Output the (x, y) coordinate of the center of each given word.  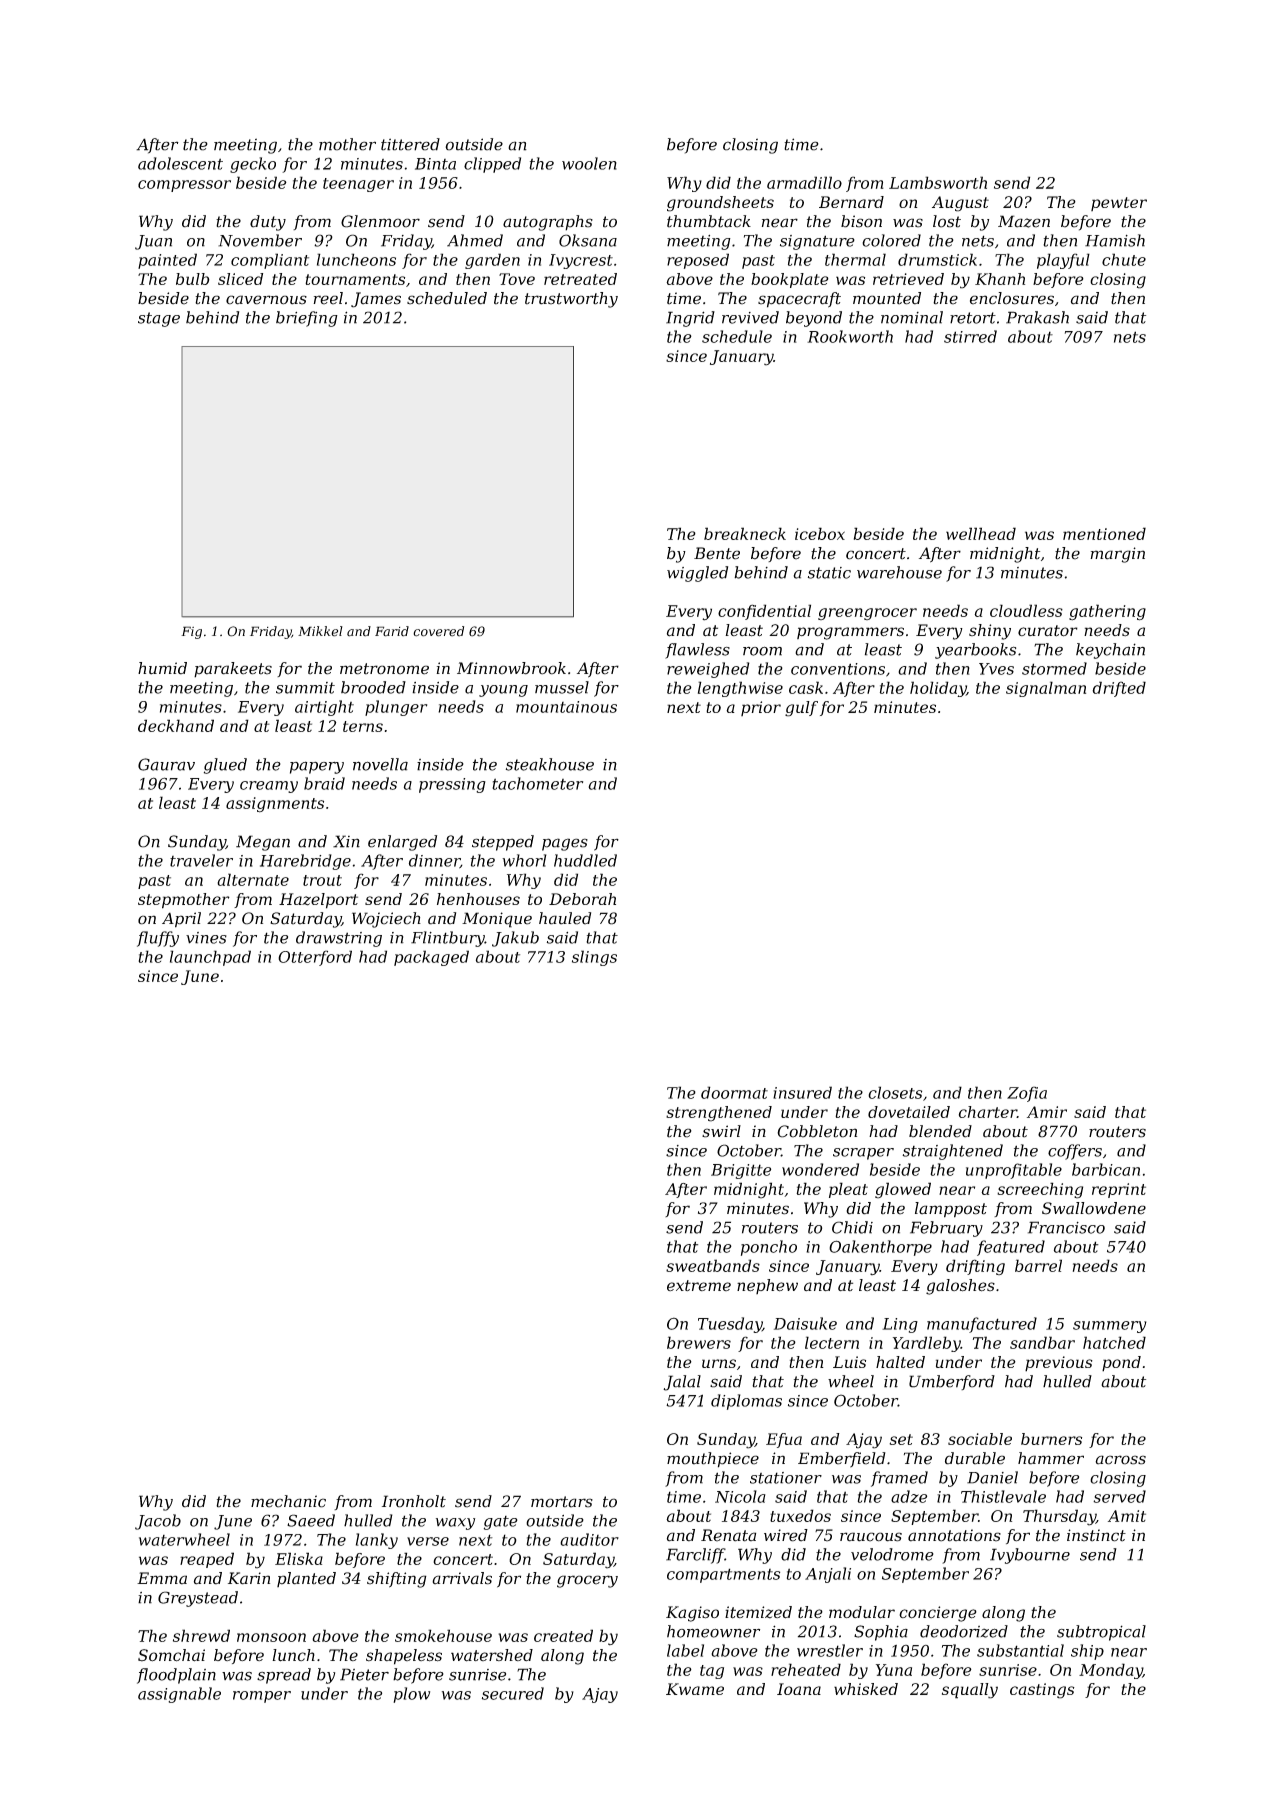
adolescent (180, 163)
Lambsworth (938, 182)
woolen (589, 163)
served (1119, 1496)
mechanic (288, 1501)
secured (513, 1693)
